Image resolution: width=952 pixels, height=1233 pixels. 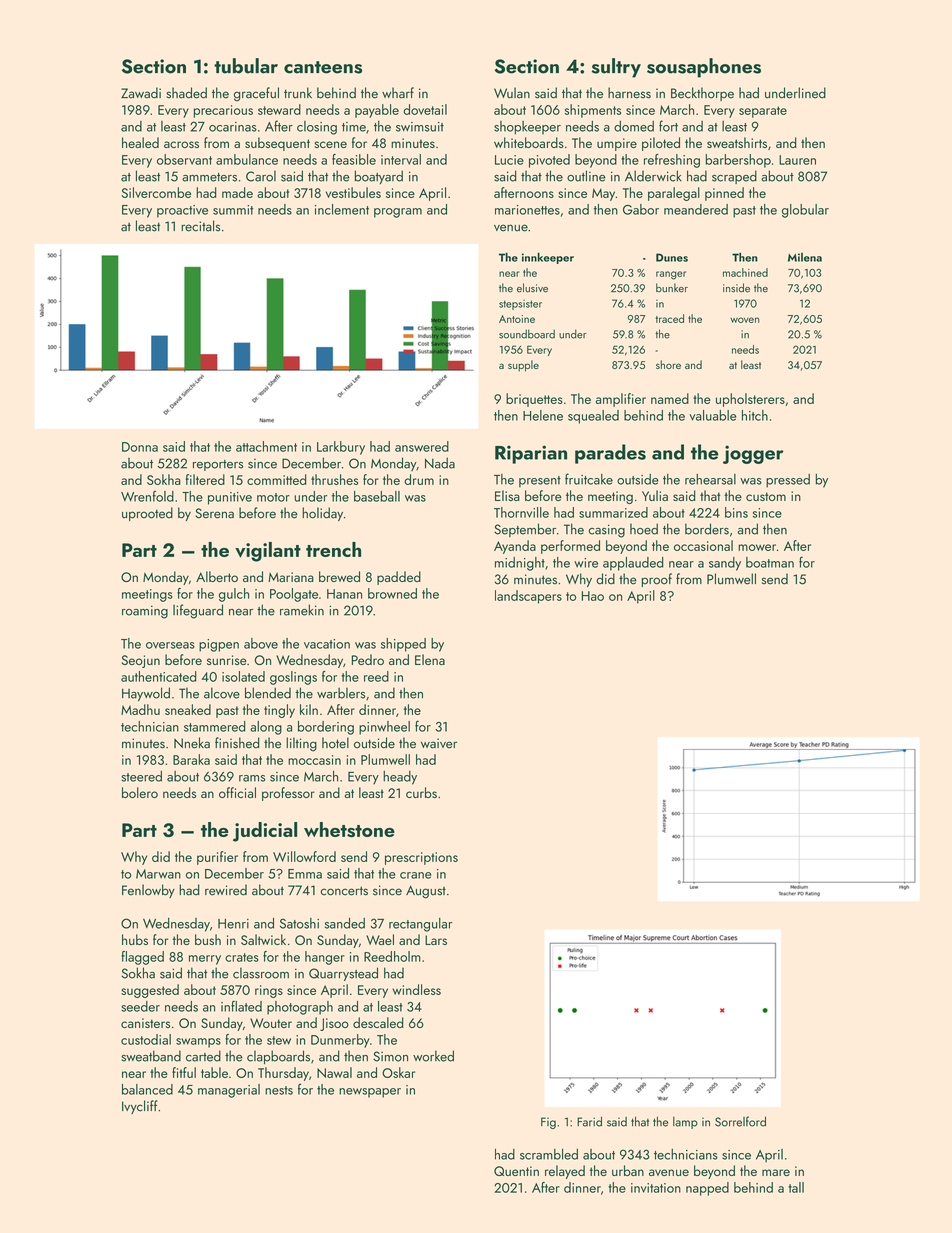 What do you see at coordinates (512, 93) in the page?
I see `Wulan` at bounding box center [512, 93].
